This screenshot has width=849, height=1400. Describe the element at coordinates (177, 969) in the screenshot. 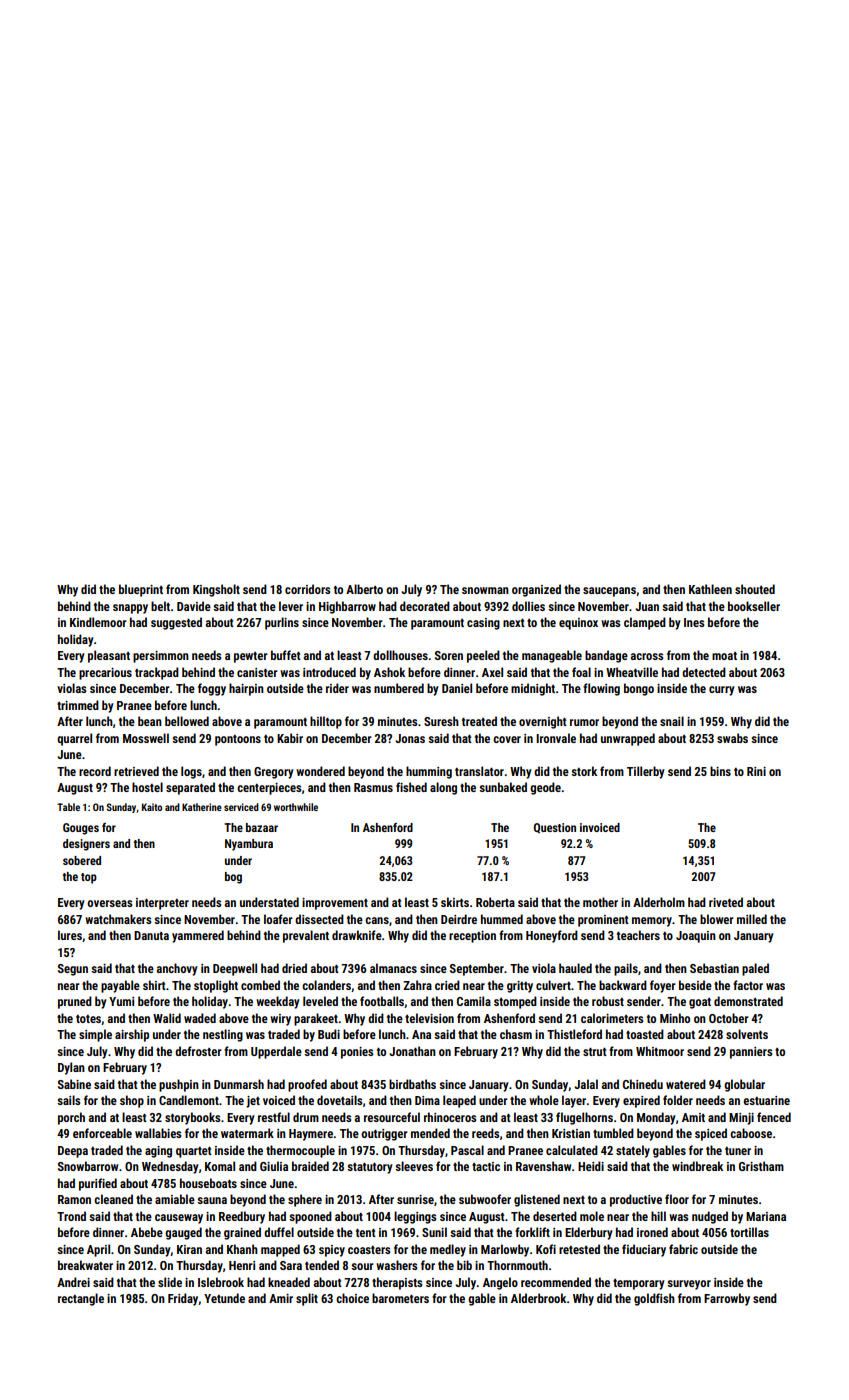

I see `anchovy` at that location.
